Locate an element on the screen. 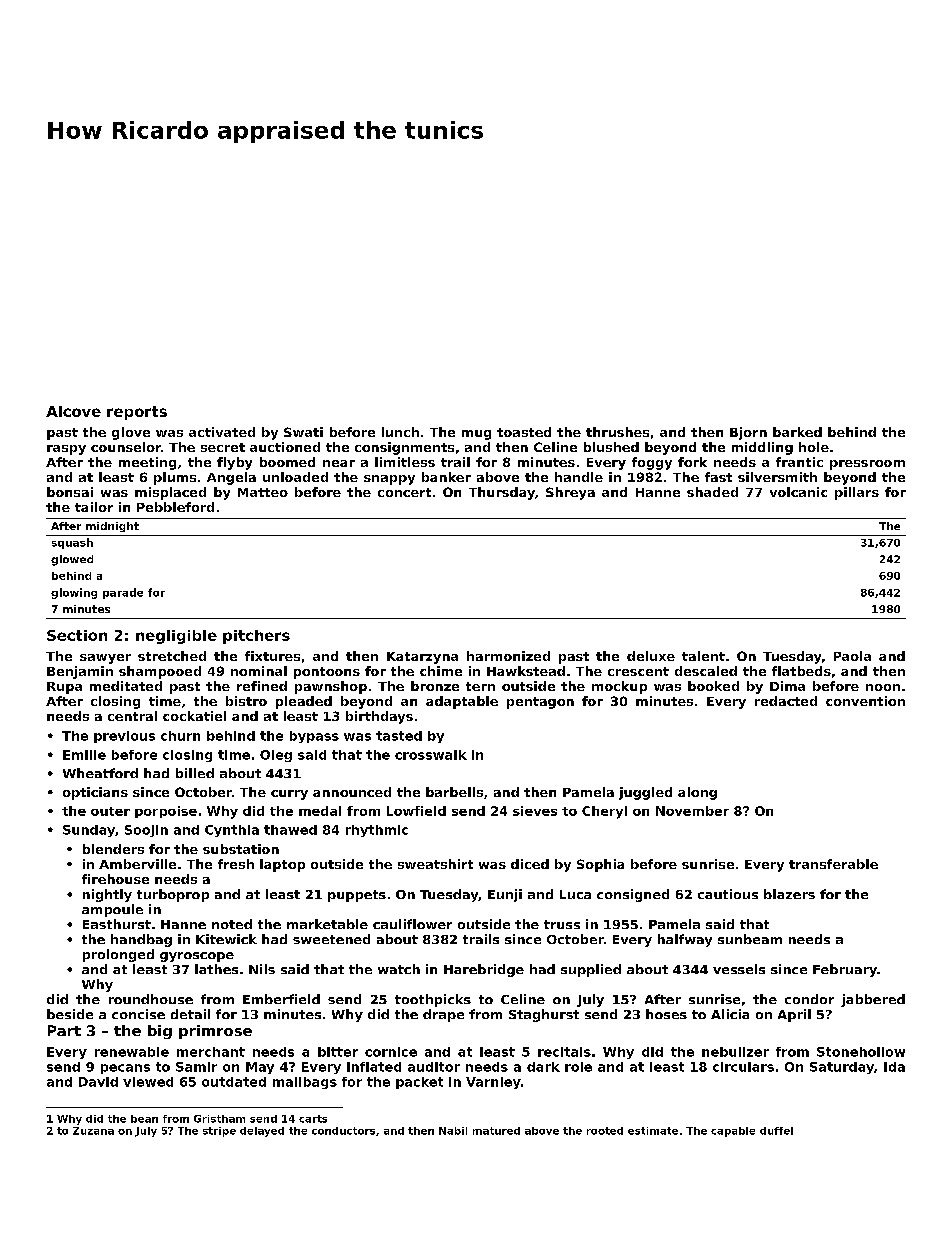 The height and width of the screenshot is (1233, 952). bean is located at coordinates (144, 1119).
